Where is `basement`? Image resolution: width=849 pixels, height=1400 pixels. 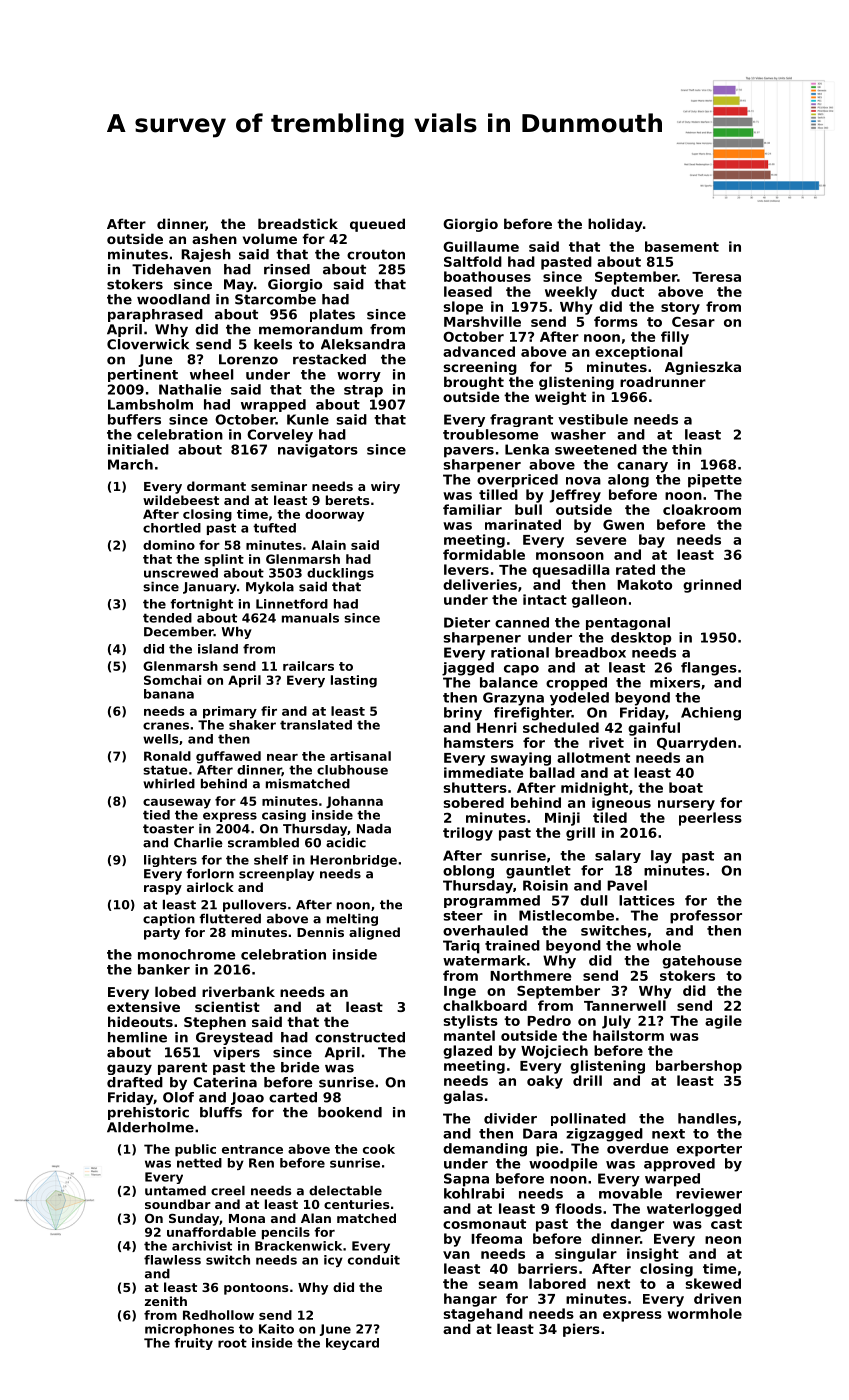 basement is located at coordinates (682, 246).
